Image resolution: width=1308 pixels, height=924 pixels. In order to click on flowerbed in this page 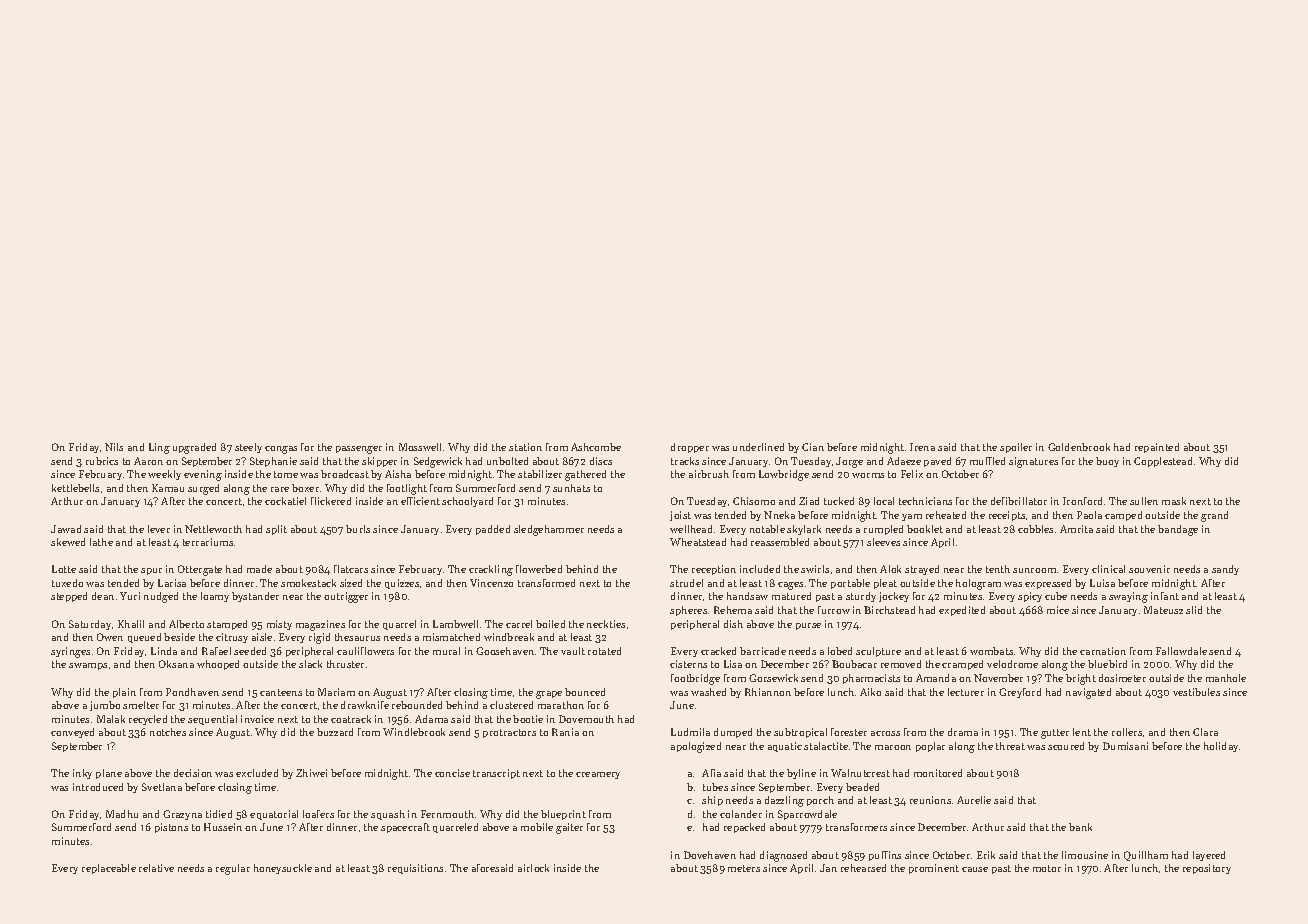, I will do `click(539, 569)`.
